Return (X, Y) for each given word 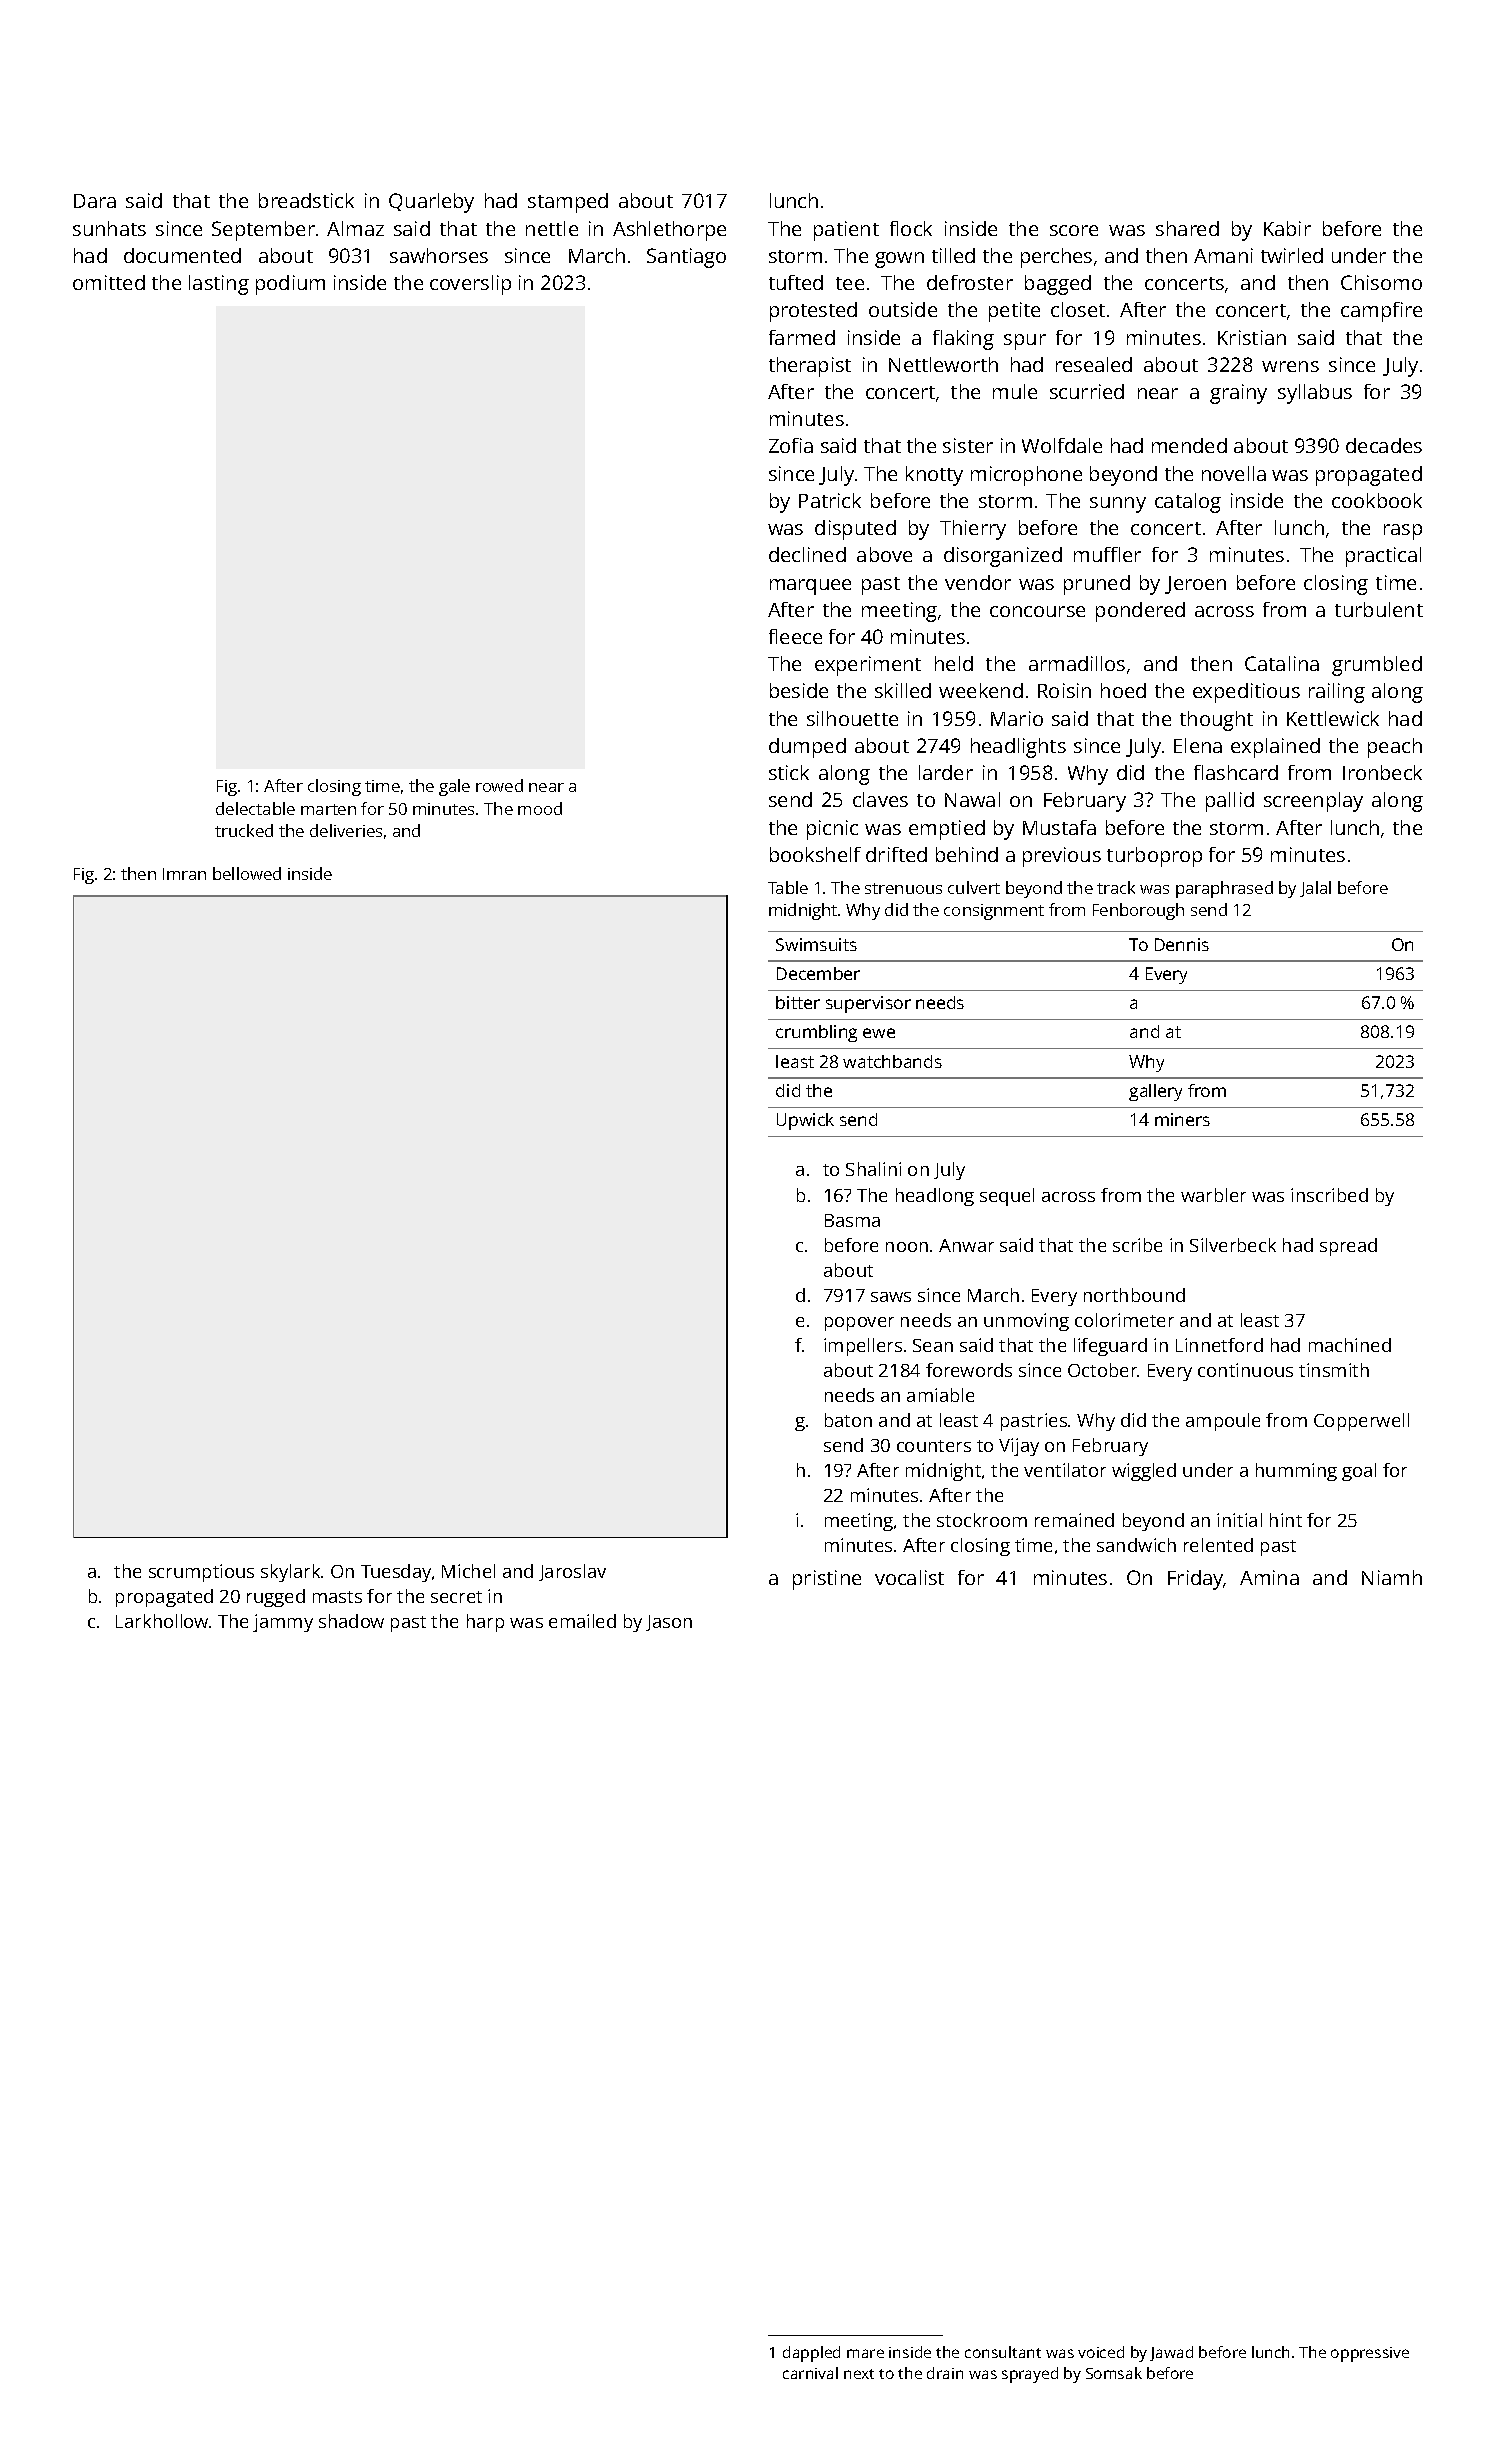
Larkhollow (162, 1621)
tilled (953, 255)
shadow (351, 1621)
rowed (499, 785)
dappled (811, 2354)
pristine (827, 1580)
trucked (244, 830)
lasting (219, 285)
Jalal (1315, 889)
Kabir (1287, 228)
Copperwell (1361, 1422)
